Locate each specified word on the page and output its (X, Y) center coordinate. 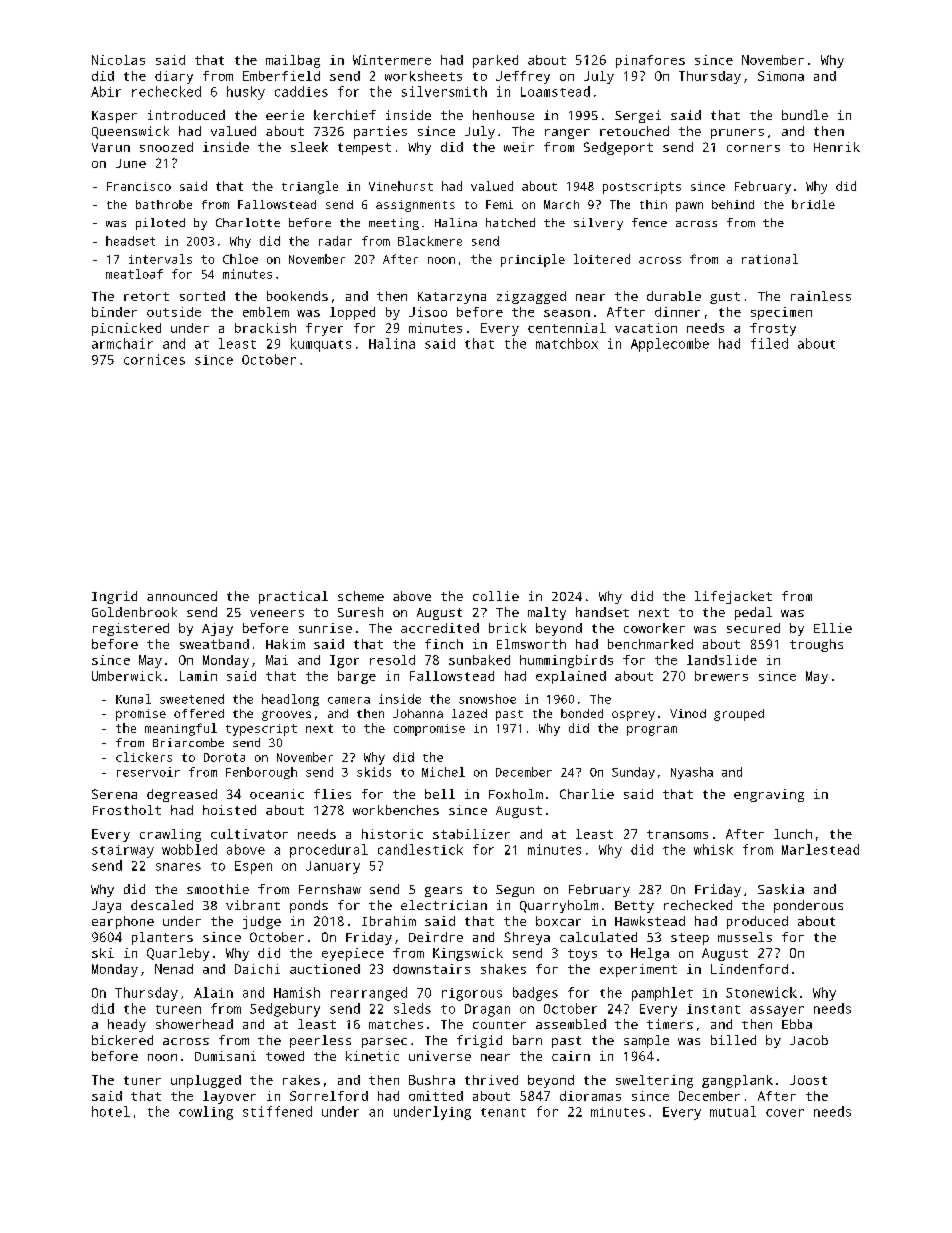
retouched (634, 131)
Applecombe (670, 345)
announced (182, 596)
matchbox (567, 343)
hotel (111, 1111)
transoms (677, 834)
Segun (515, 891)
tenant (503, 1112)
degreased (182, 795)
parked (495, 61)
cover (785, 1113)
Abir (106, 91)
